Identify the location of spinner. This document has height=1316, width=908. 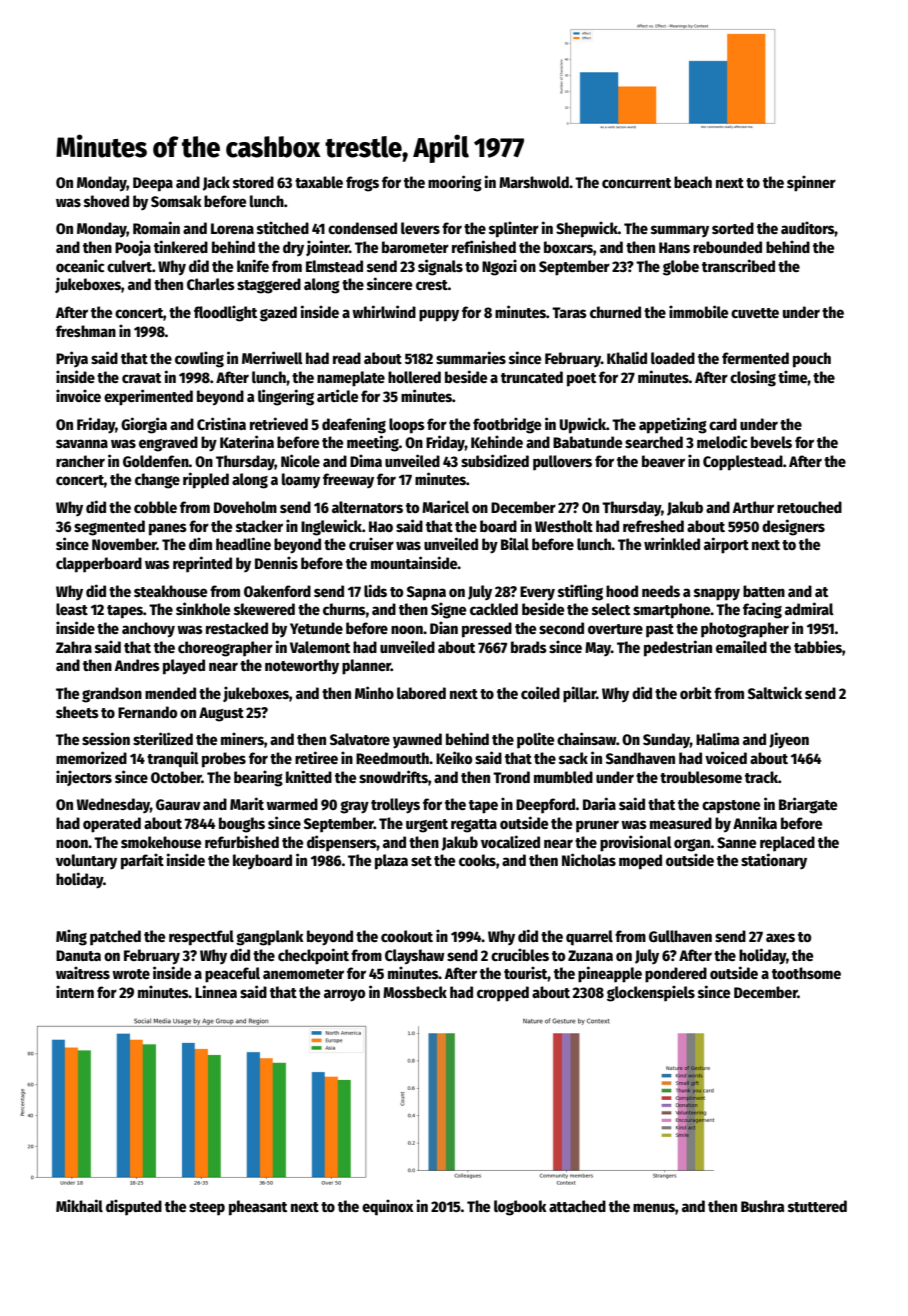
(811, 183).
